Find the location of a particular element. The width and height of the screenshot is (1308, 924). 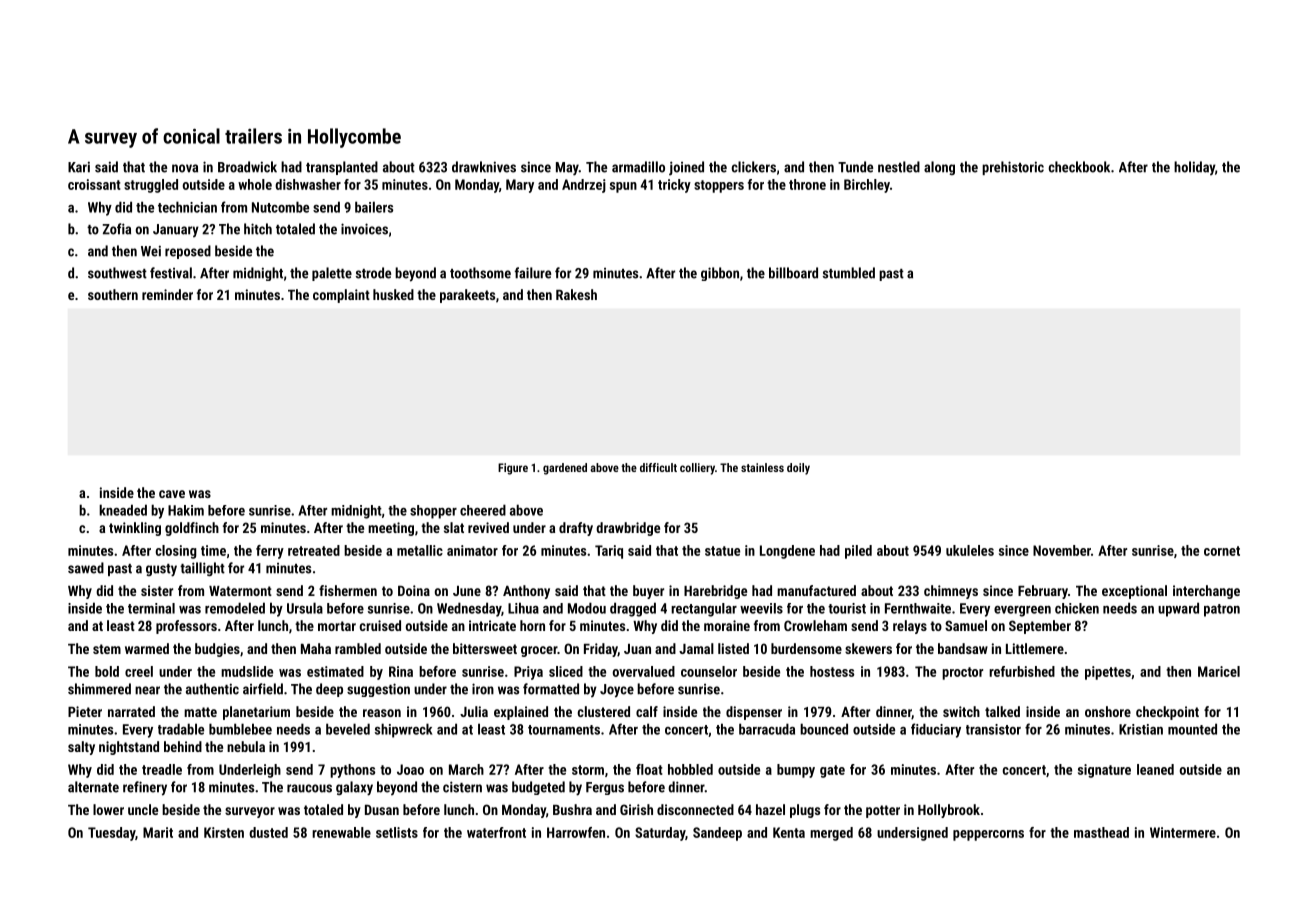

Kari is located at coordinates (79, 167).
